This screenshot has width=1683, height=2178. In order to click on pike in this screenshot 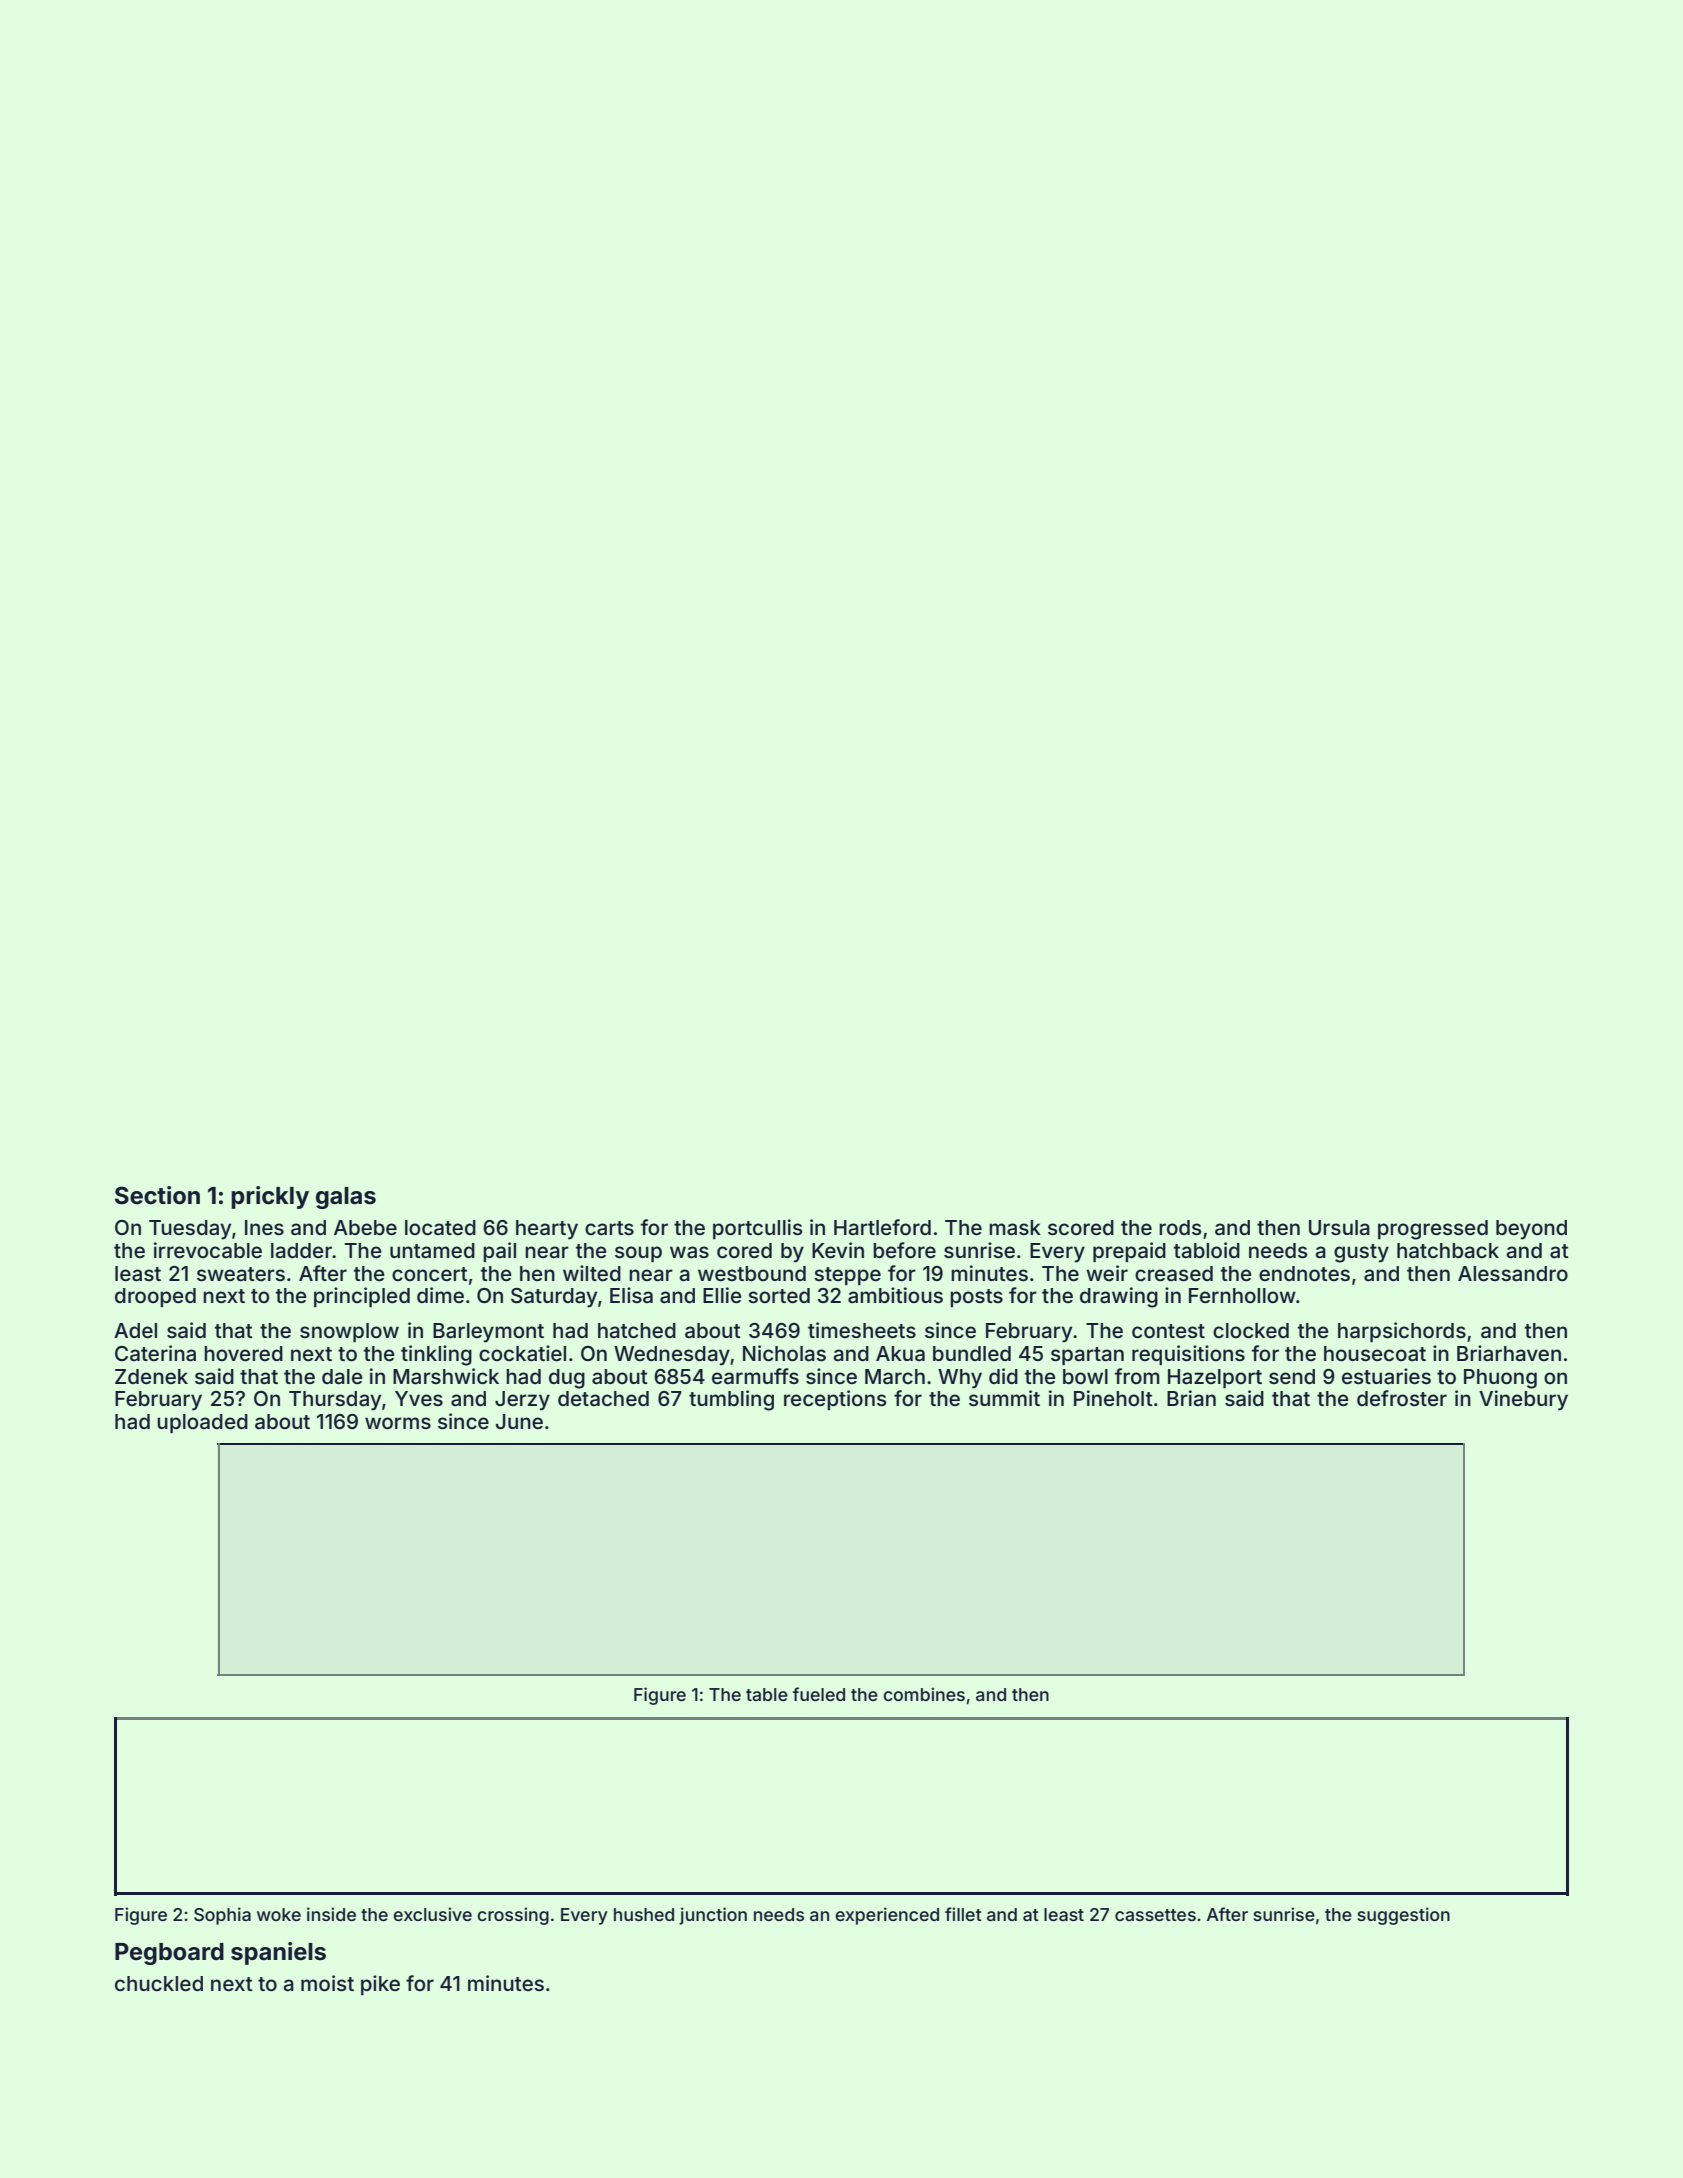, I will do `click(380, 1985)`.
